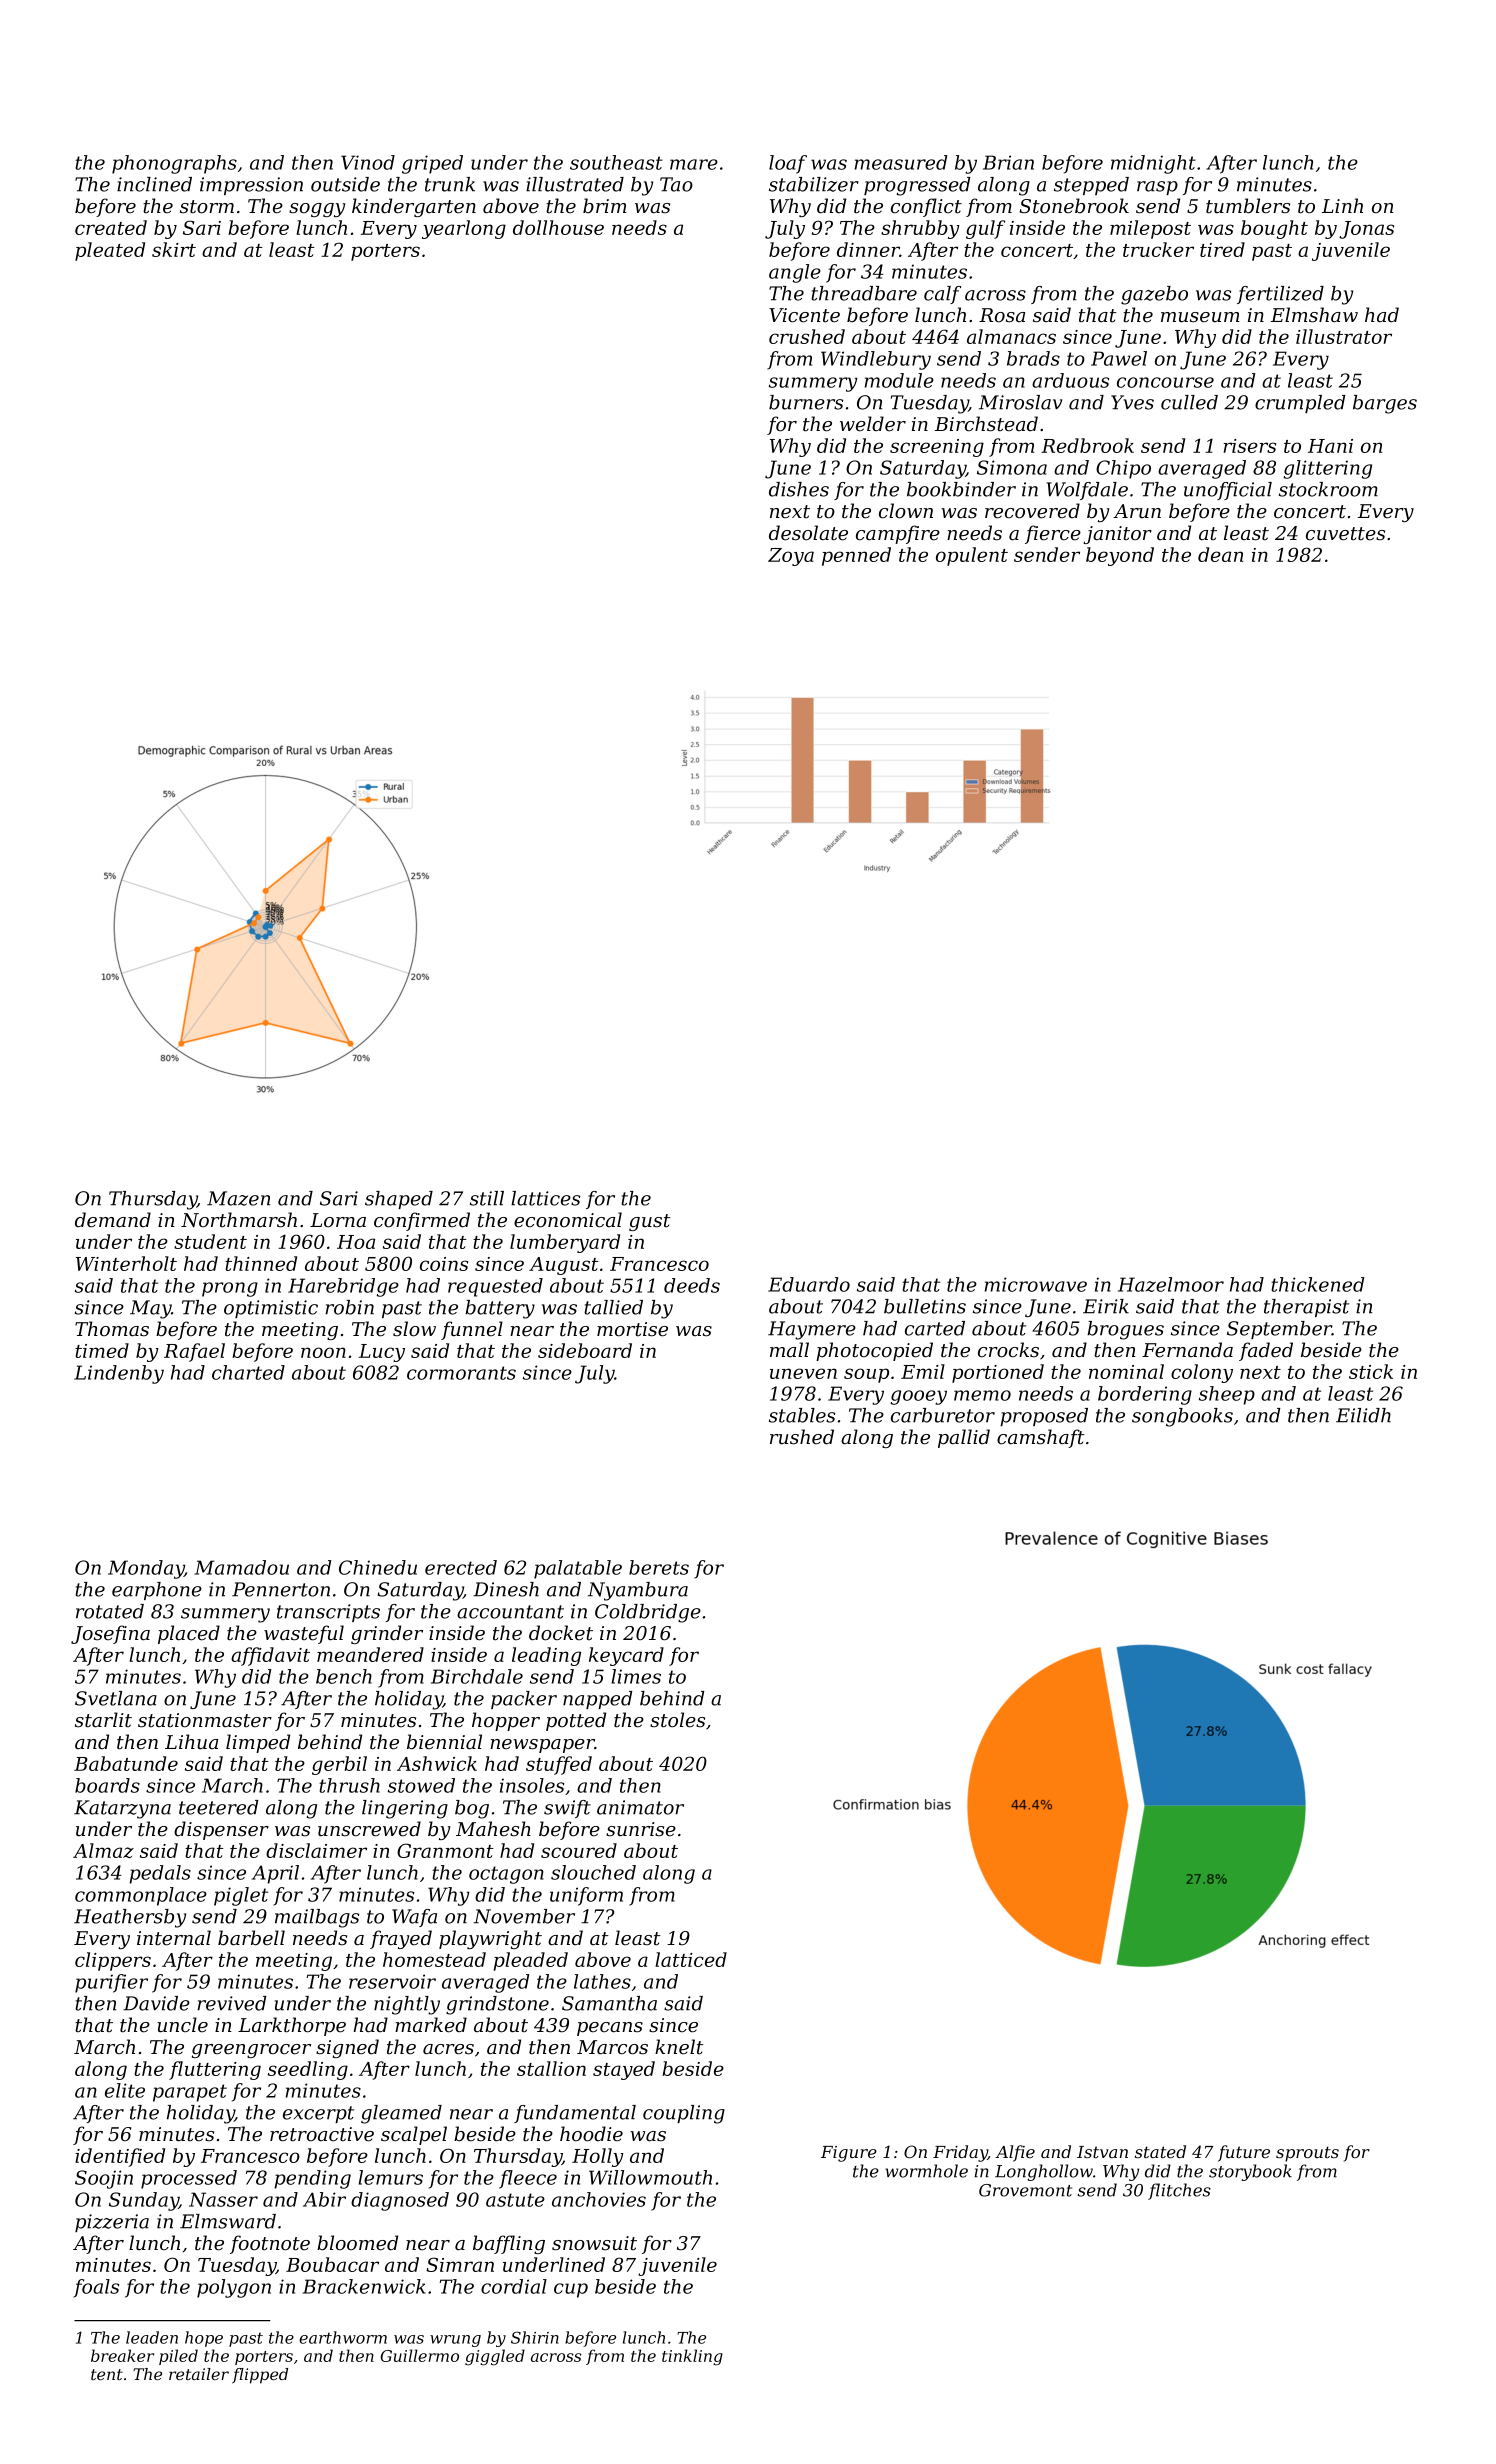 The width and height of the document is (1496, 2464). I want to click on beyond, so click(1120, 556).
